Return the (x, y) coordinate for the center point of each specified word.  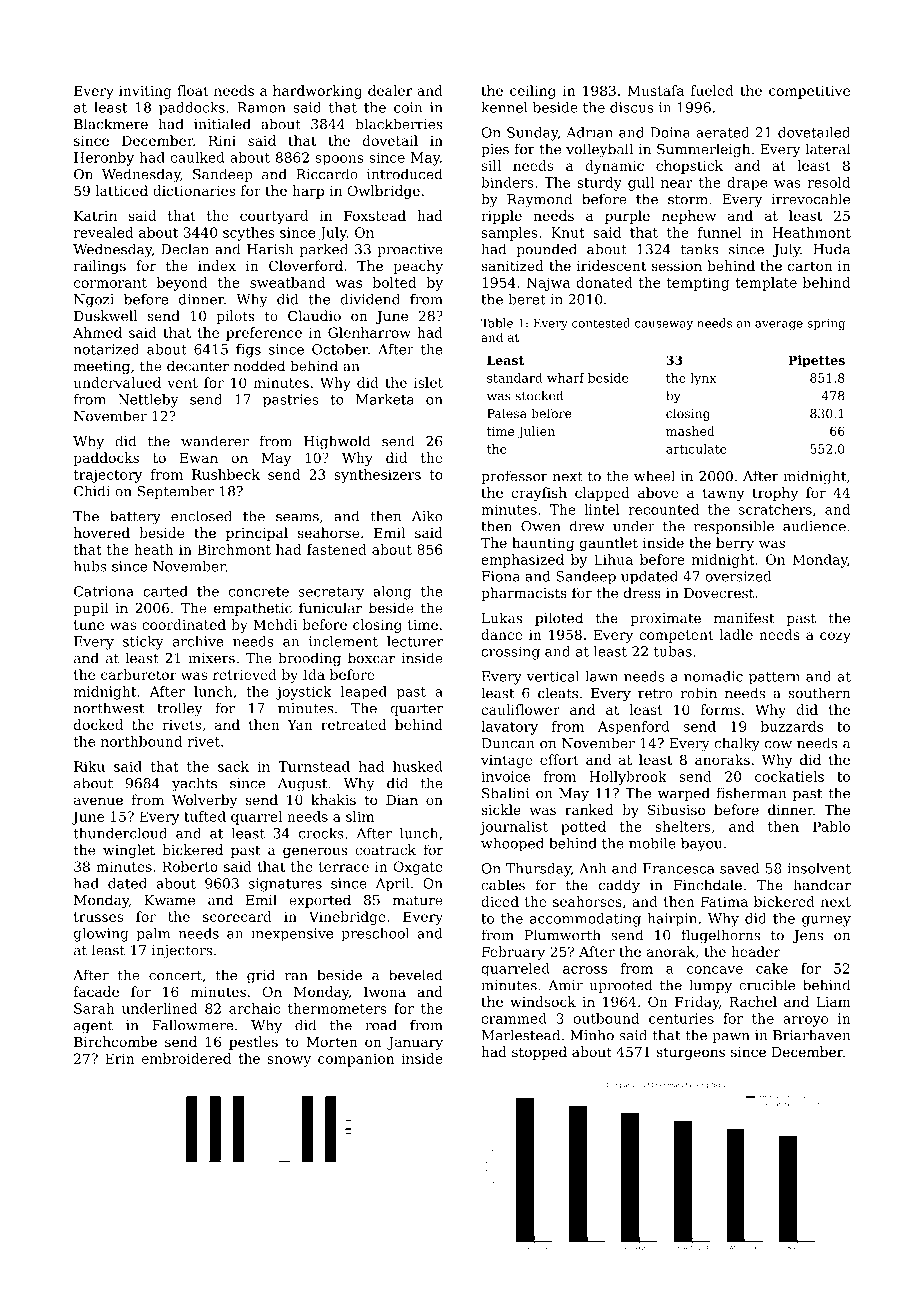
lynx (703, 379)
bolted (394, 282)
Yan (300, 725)
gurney (826, 921)
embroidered (186, 1058)
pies (495, 150)
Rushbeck (226, 474)
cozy (835, 637)
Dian (402, 800)
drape (747, 184)
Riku (89, 766)
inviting (145, 92)
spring (827, 324)
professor (514, 477)
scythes (249, 234)
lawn (601, 676)
